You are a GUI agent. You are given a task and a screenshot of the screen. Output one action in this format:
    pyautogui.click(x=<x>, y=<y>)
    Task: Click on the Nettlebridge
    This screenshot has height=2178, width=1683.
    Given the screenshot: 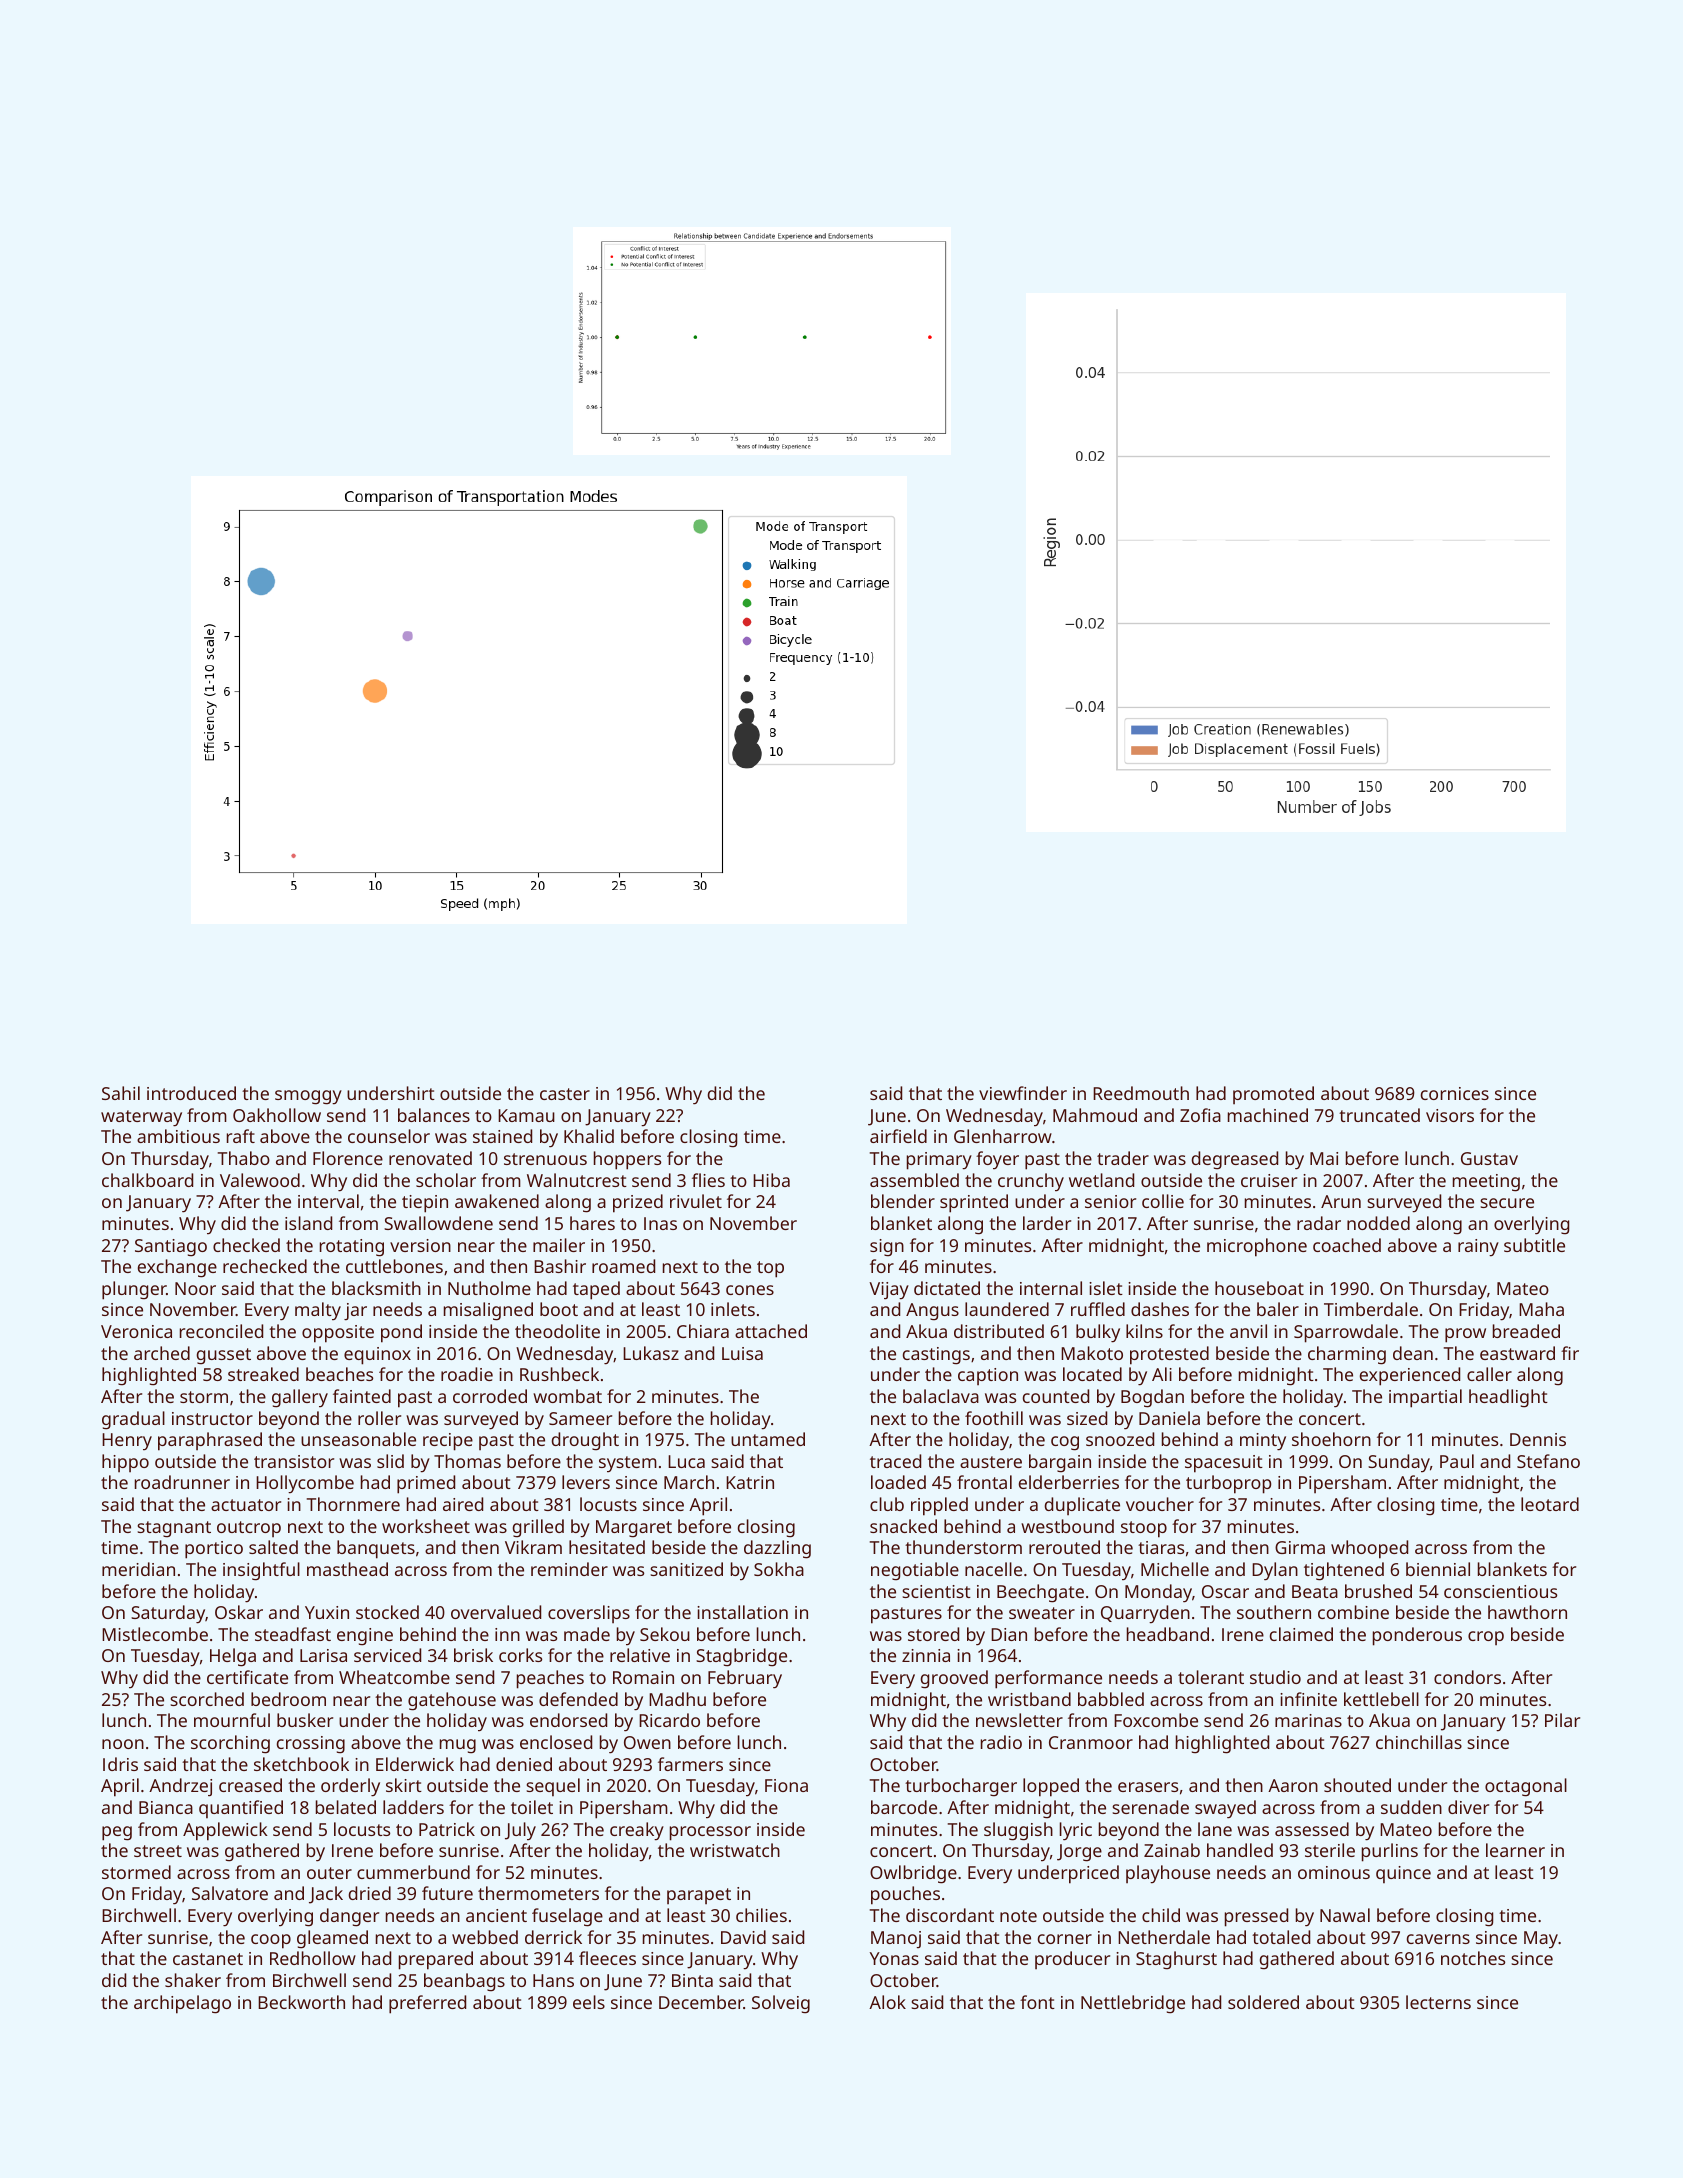 What is the action you would take?
    pyautogui.click(x=1133, y=2004)
